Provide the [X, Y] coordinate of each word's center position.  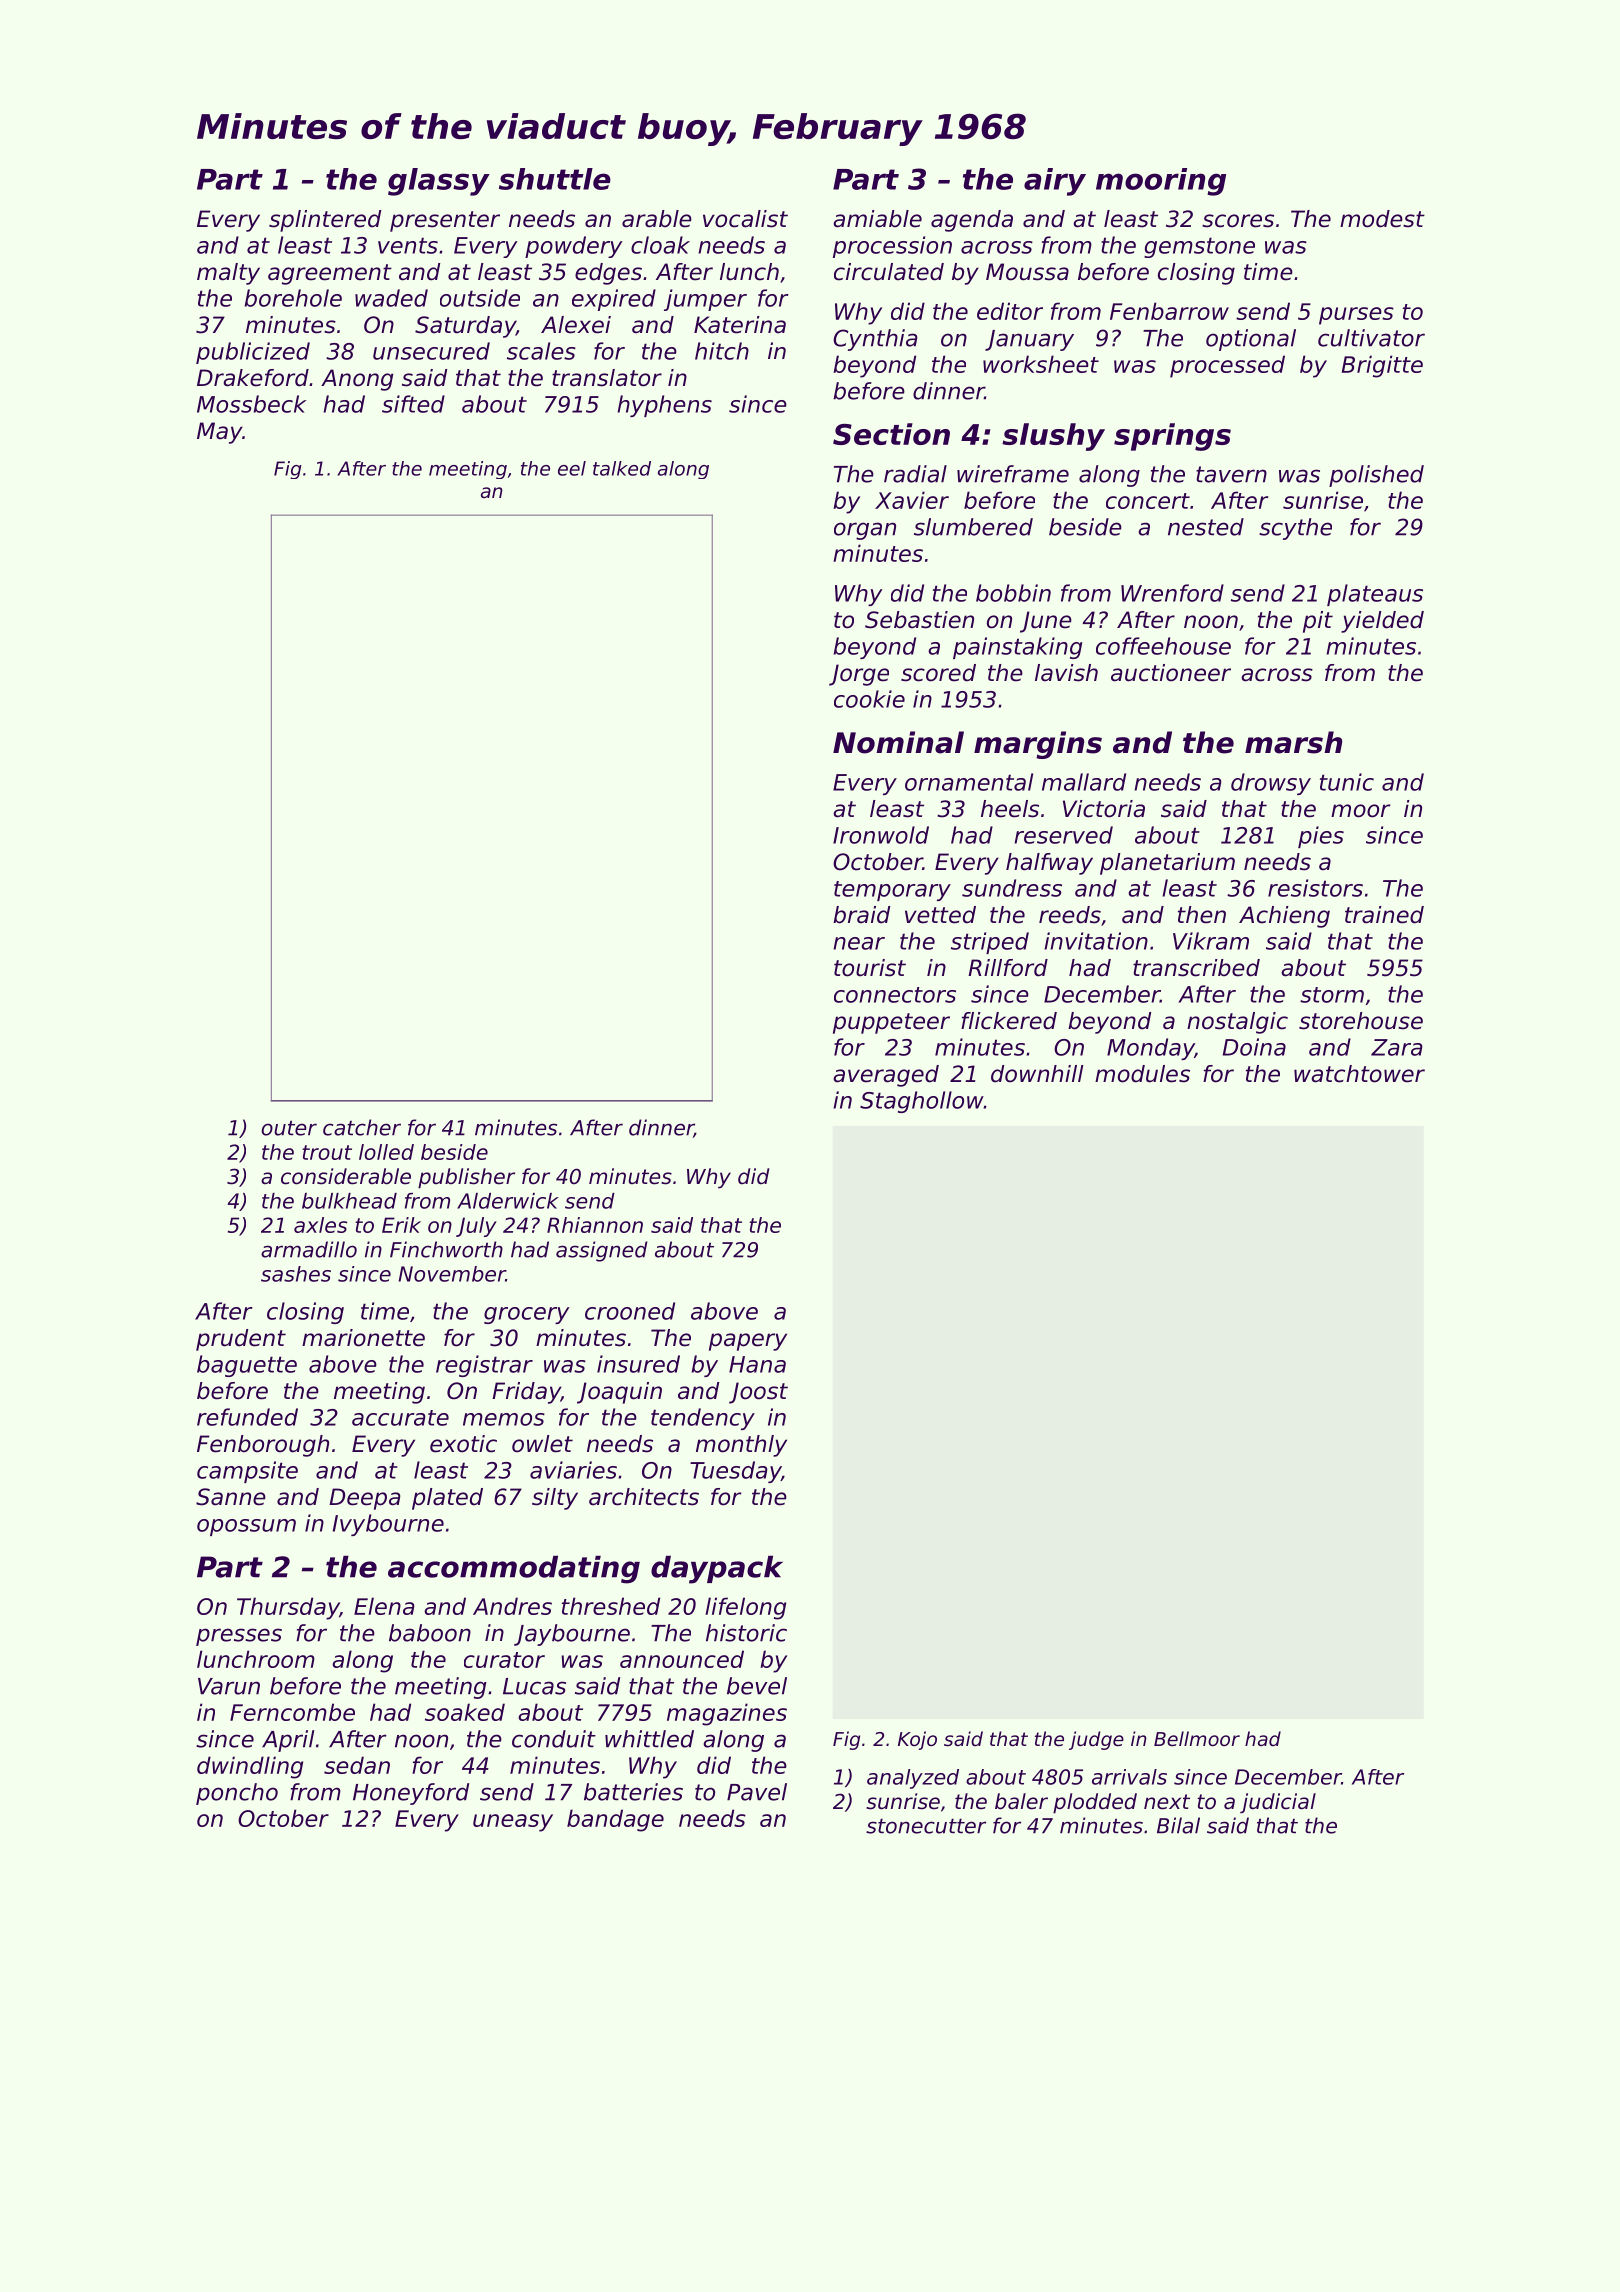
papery [748, 1342]
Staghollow [922, 1102]
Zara [1397, 1047]
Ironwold [881, 835]
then [1202, 915]
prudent [241, 1340]
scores [1238, 221]
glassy [439, 182]
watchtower [1359, 1074]
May [220, 433]
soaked [465, 1712]
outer [289, 1128]
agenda [972, 221]
